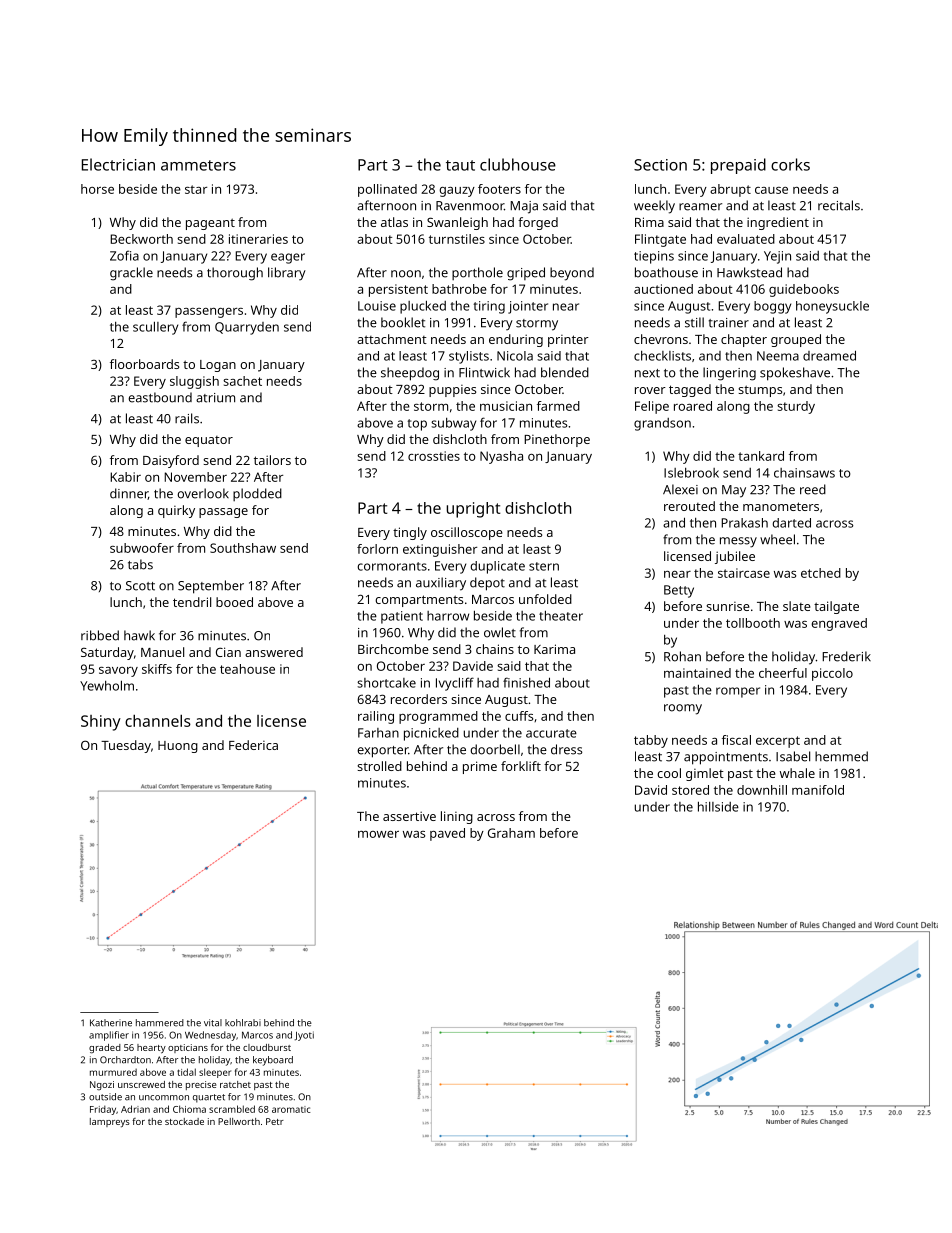  I want to click on tidal, so click(186, 1072).
